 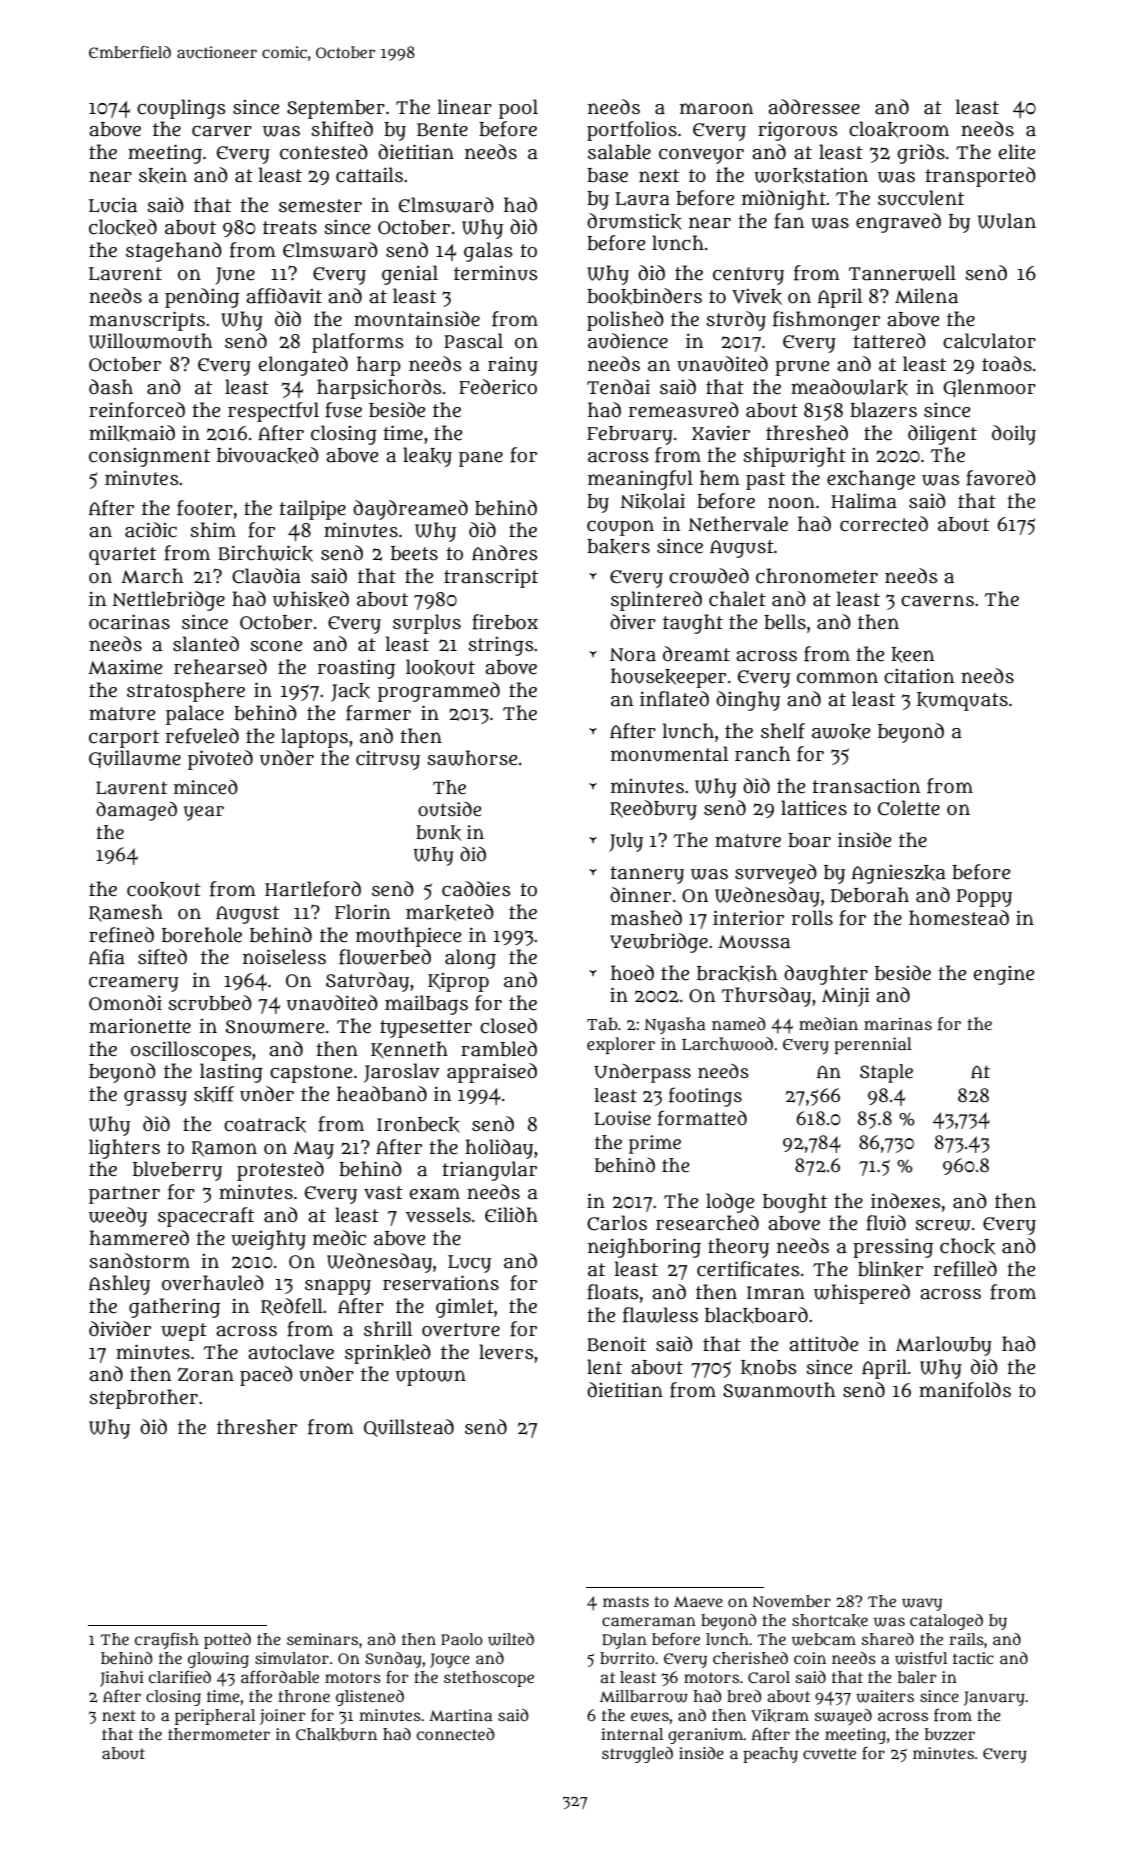 I want to click on overture, so click(x=461, y=1330).
